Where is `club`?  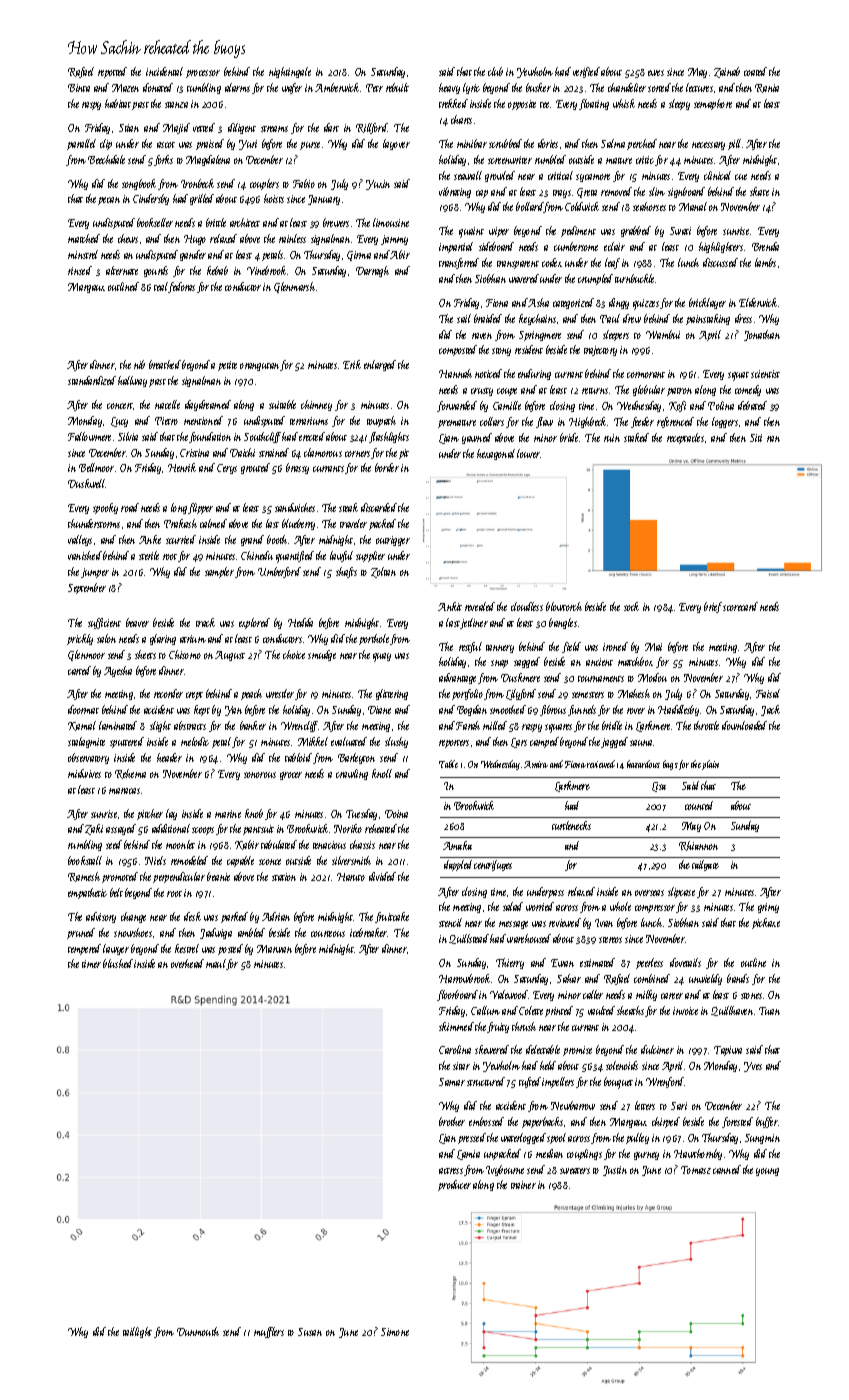 club is located at coordinates (495, 71).
